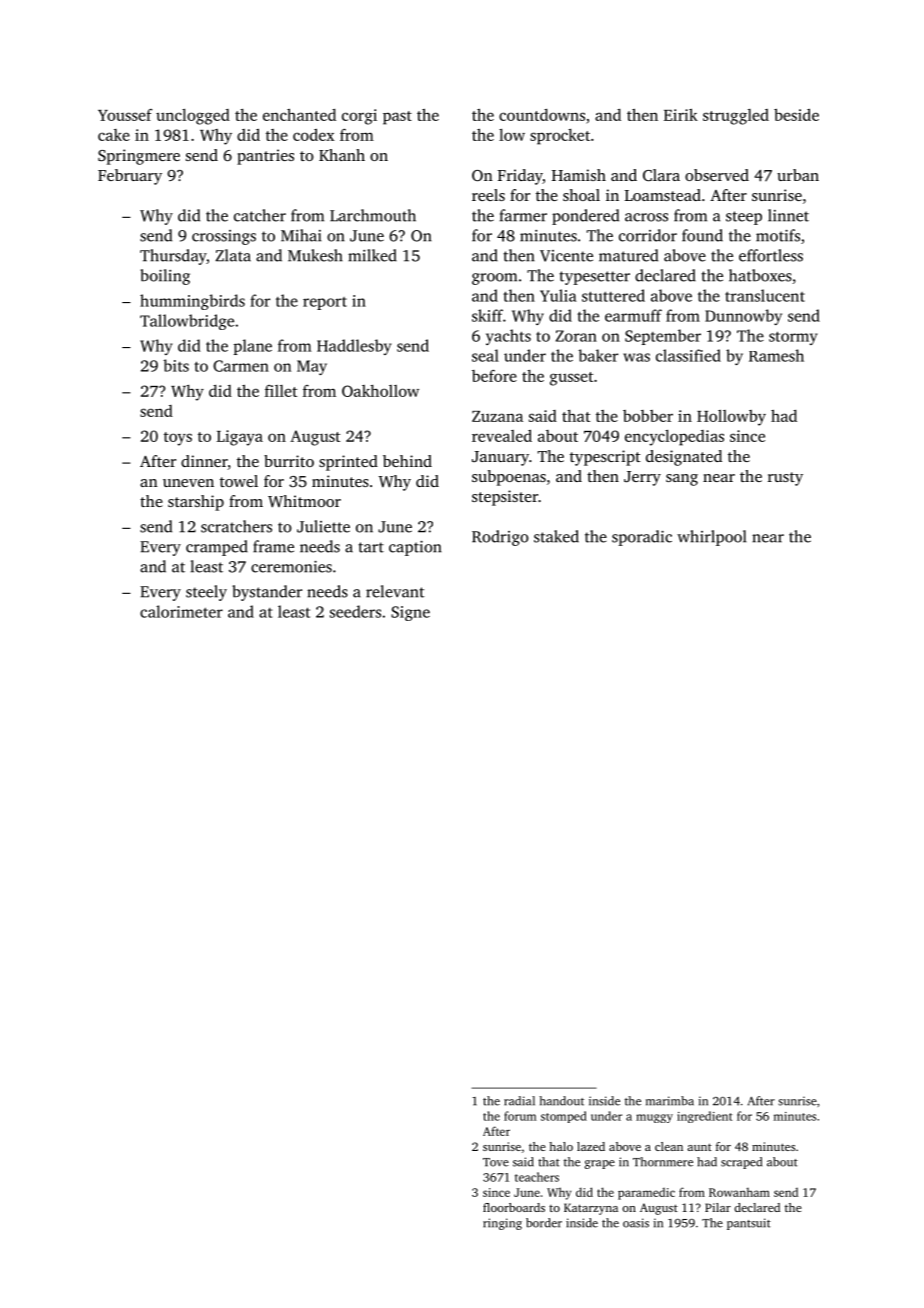 This page has height=1308, width=924. Describe the element at coordinates (642, 478) in the page. I see `Jerry` at that location.
